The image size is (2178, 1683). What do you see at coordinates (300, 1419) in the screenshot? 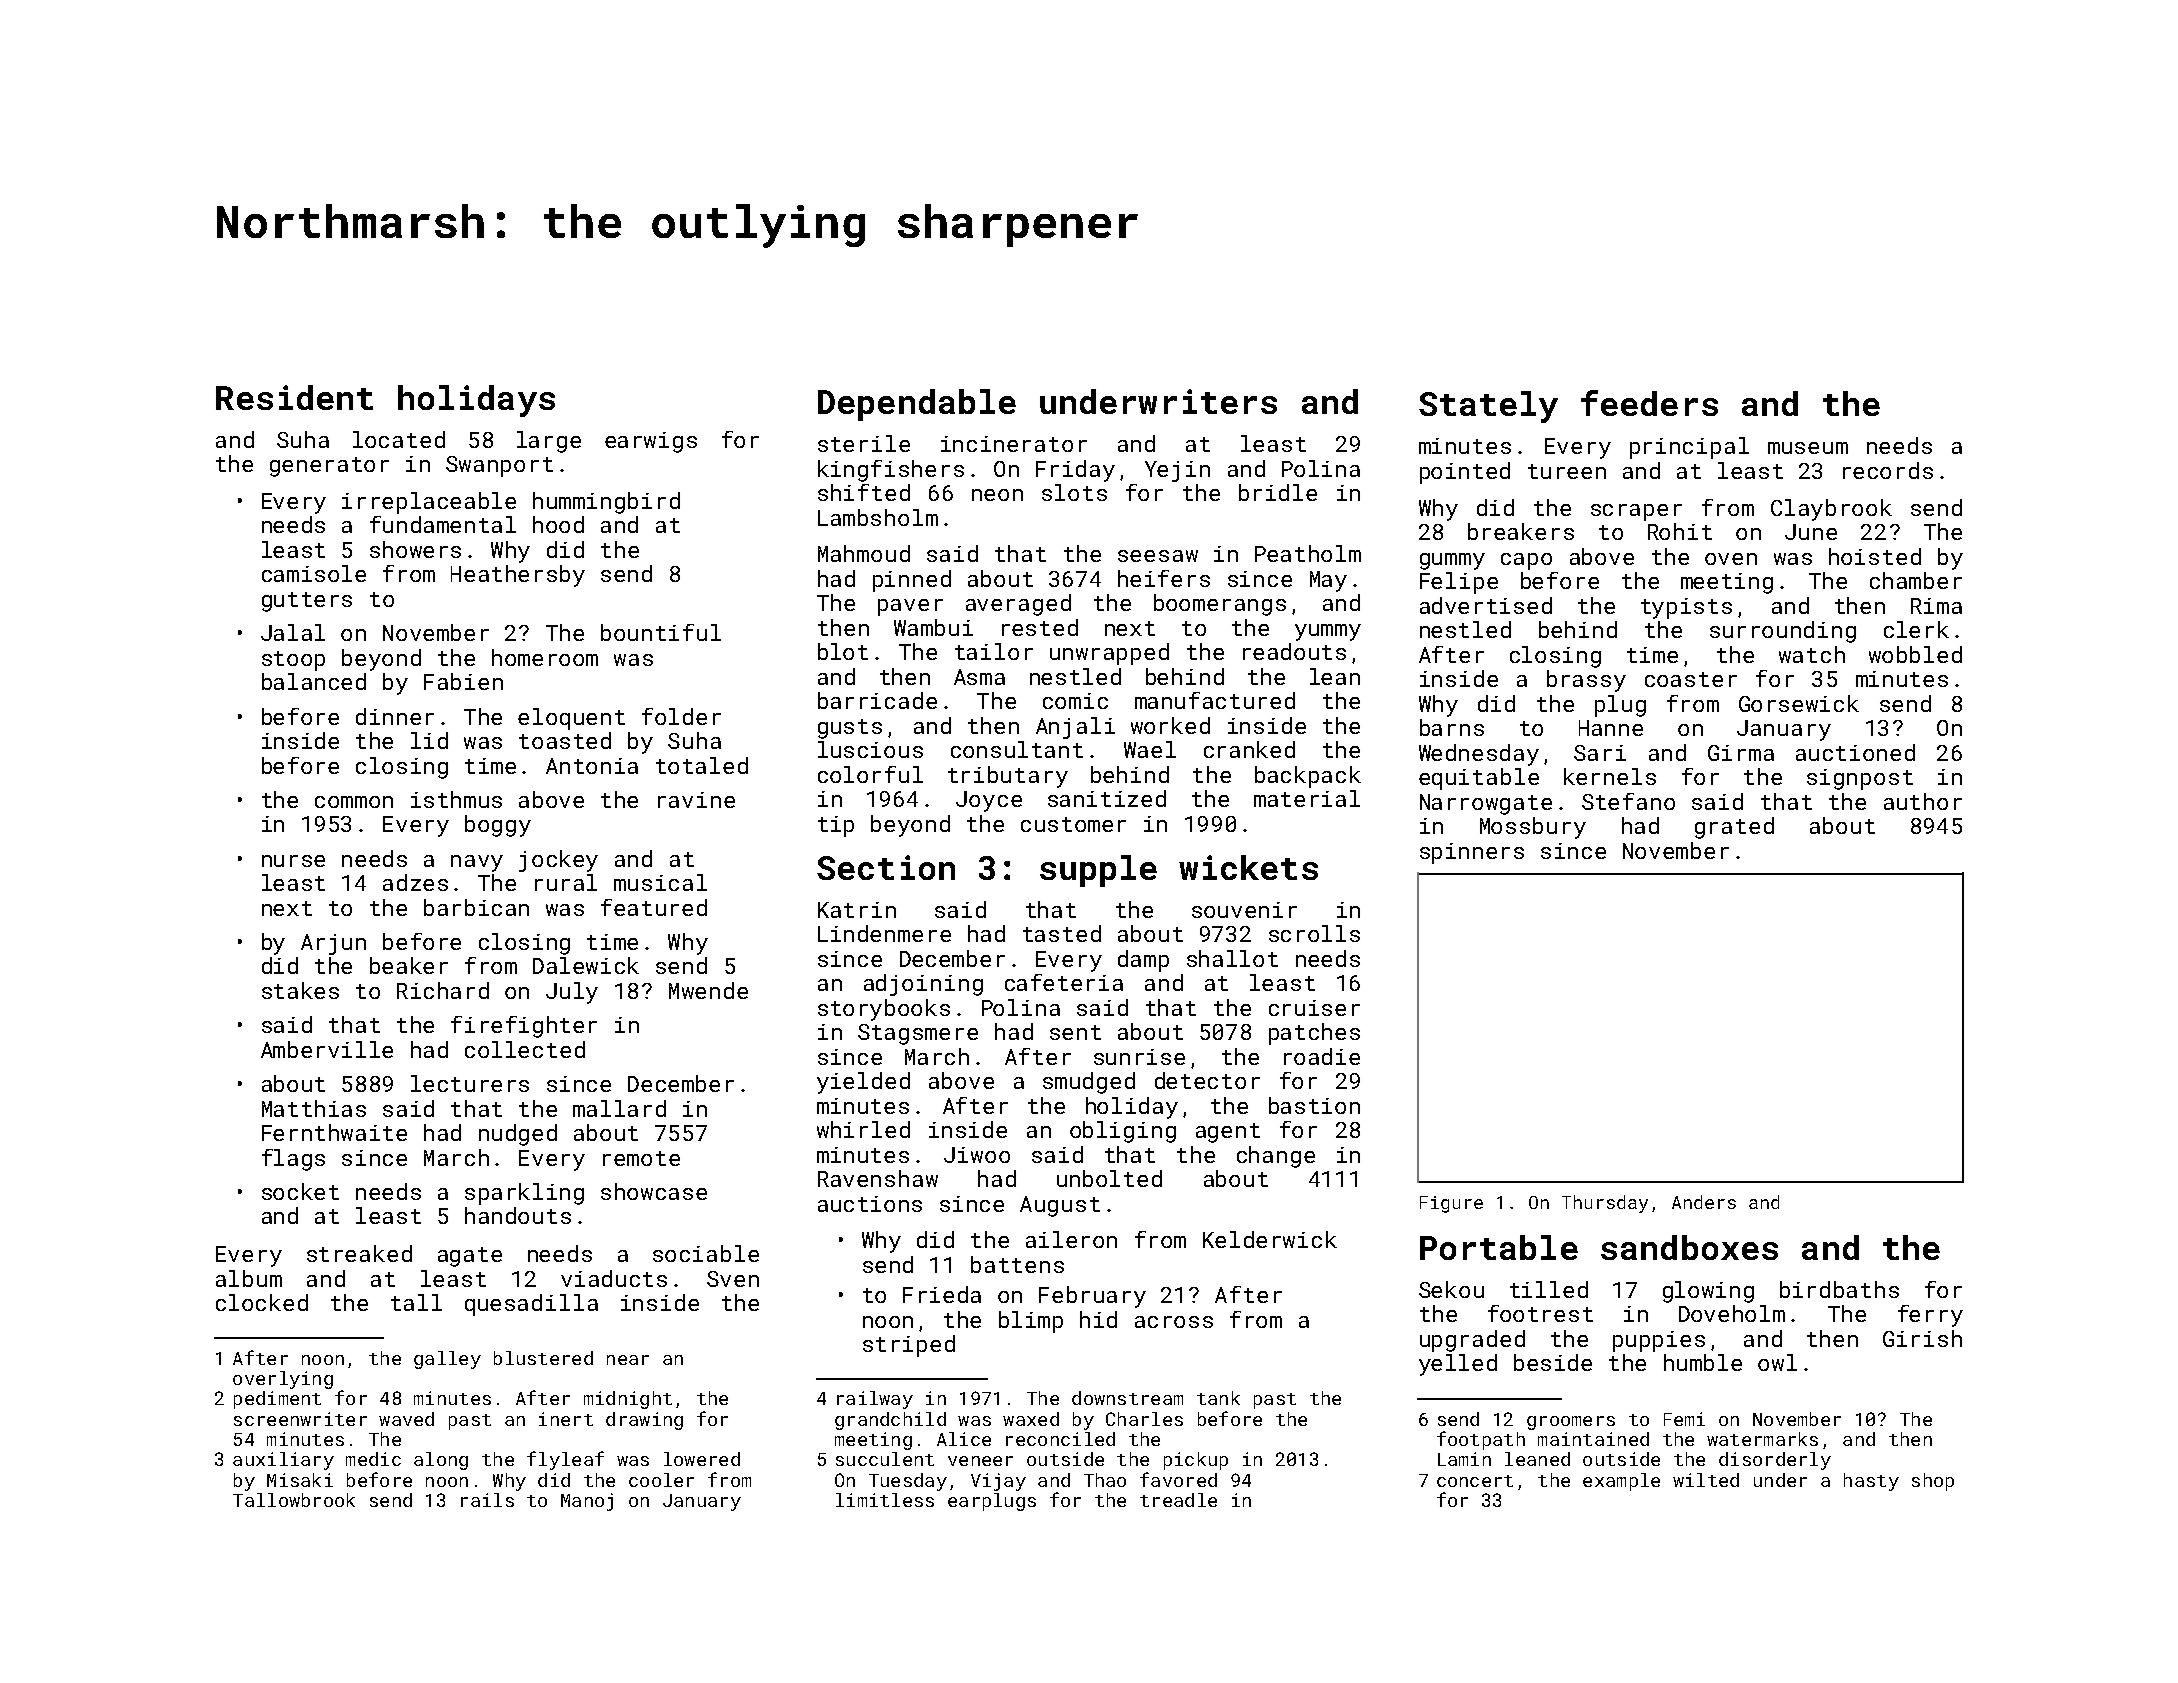
I see `screenwriter` at bounding box center [300, 1419].
